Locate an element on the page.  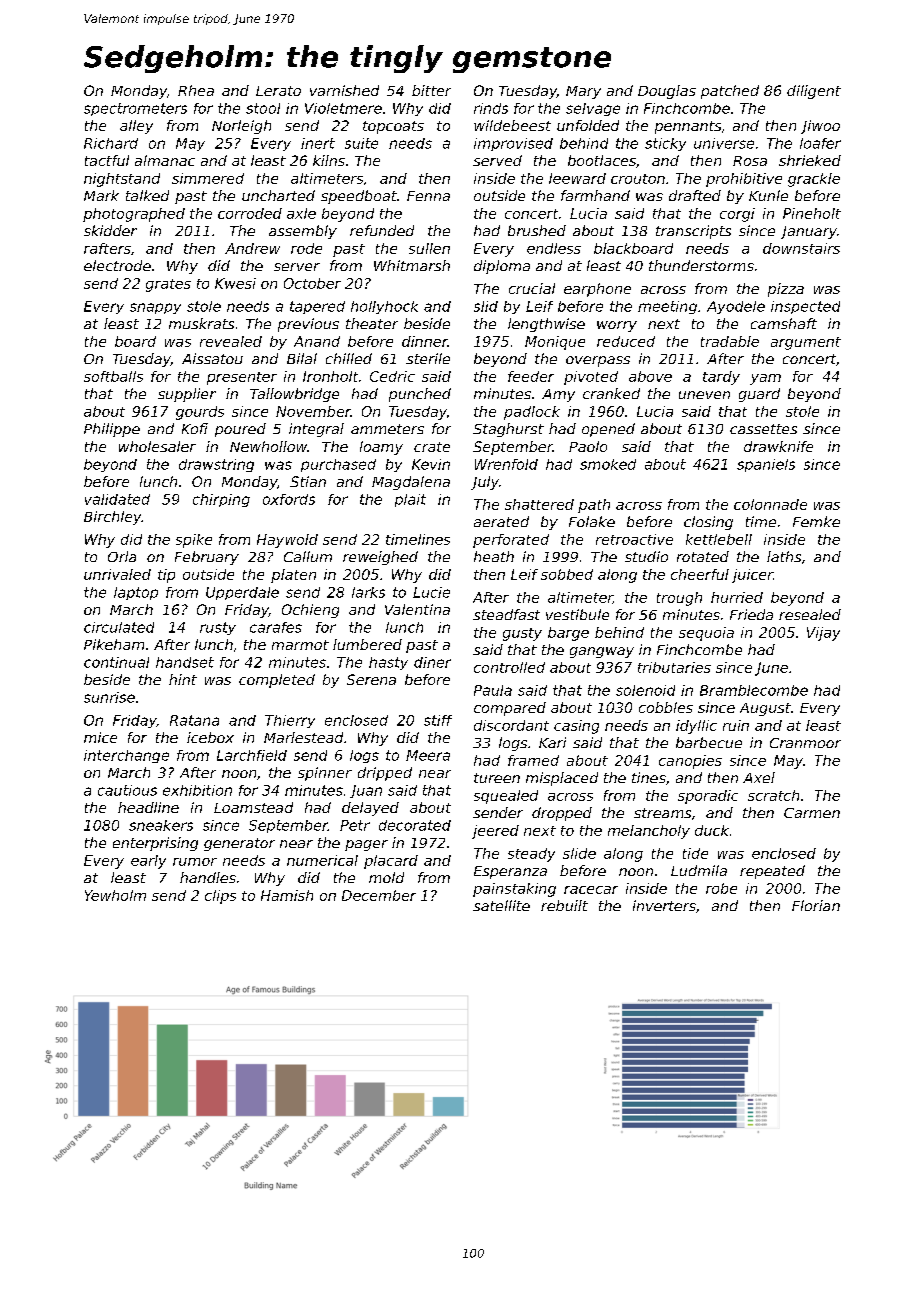
pizza is located at coordinates (786, 290).
